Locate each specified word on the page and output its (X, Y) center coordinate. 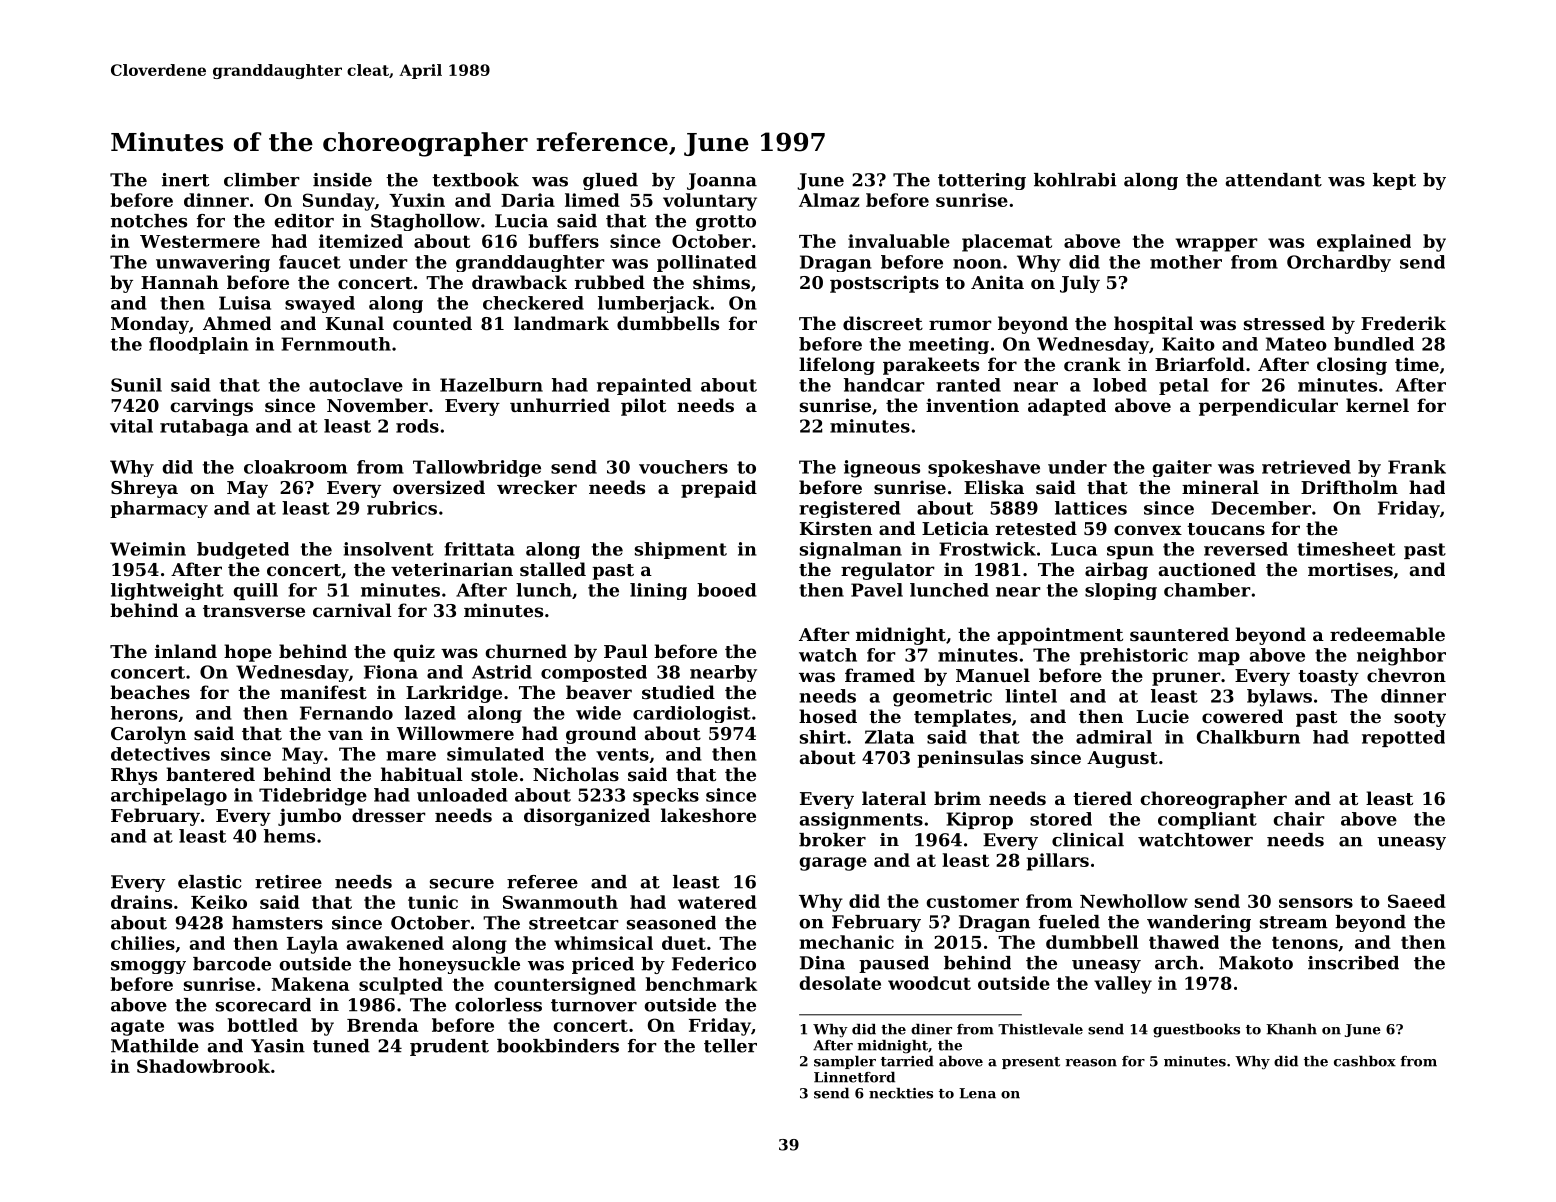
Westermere (200, 241)
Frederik (1403, 323)
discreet (883, 323)
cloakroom (295, 467)
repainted (644, 386)
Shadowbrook (203, 1066)
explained (1364, 243)
